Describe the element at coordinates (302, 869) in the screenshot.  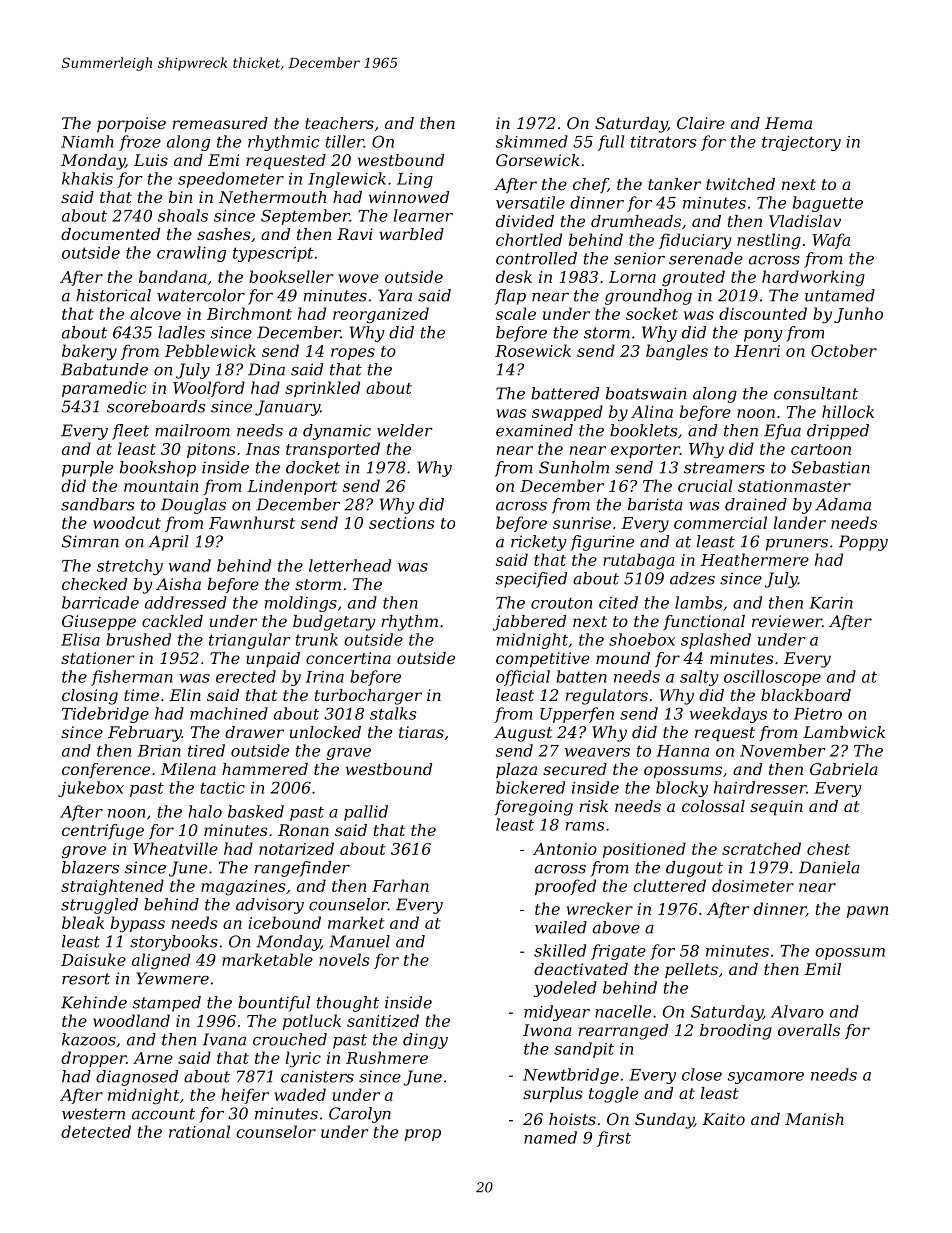
I see `rangefinder` at that location.
